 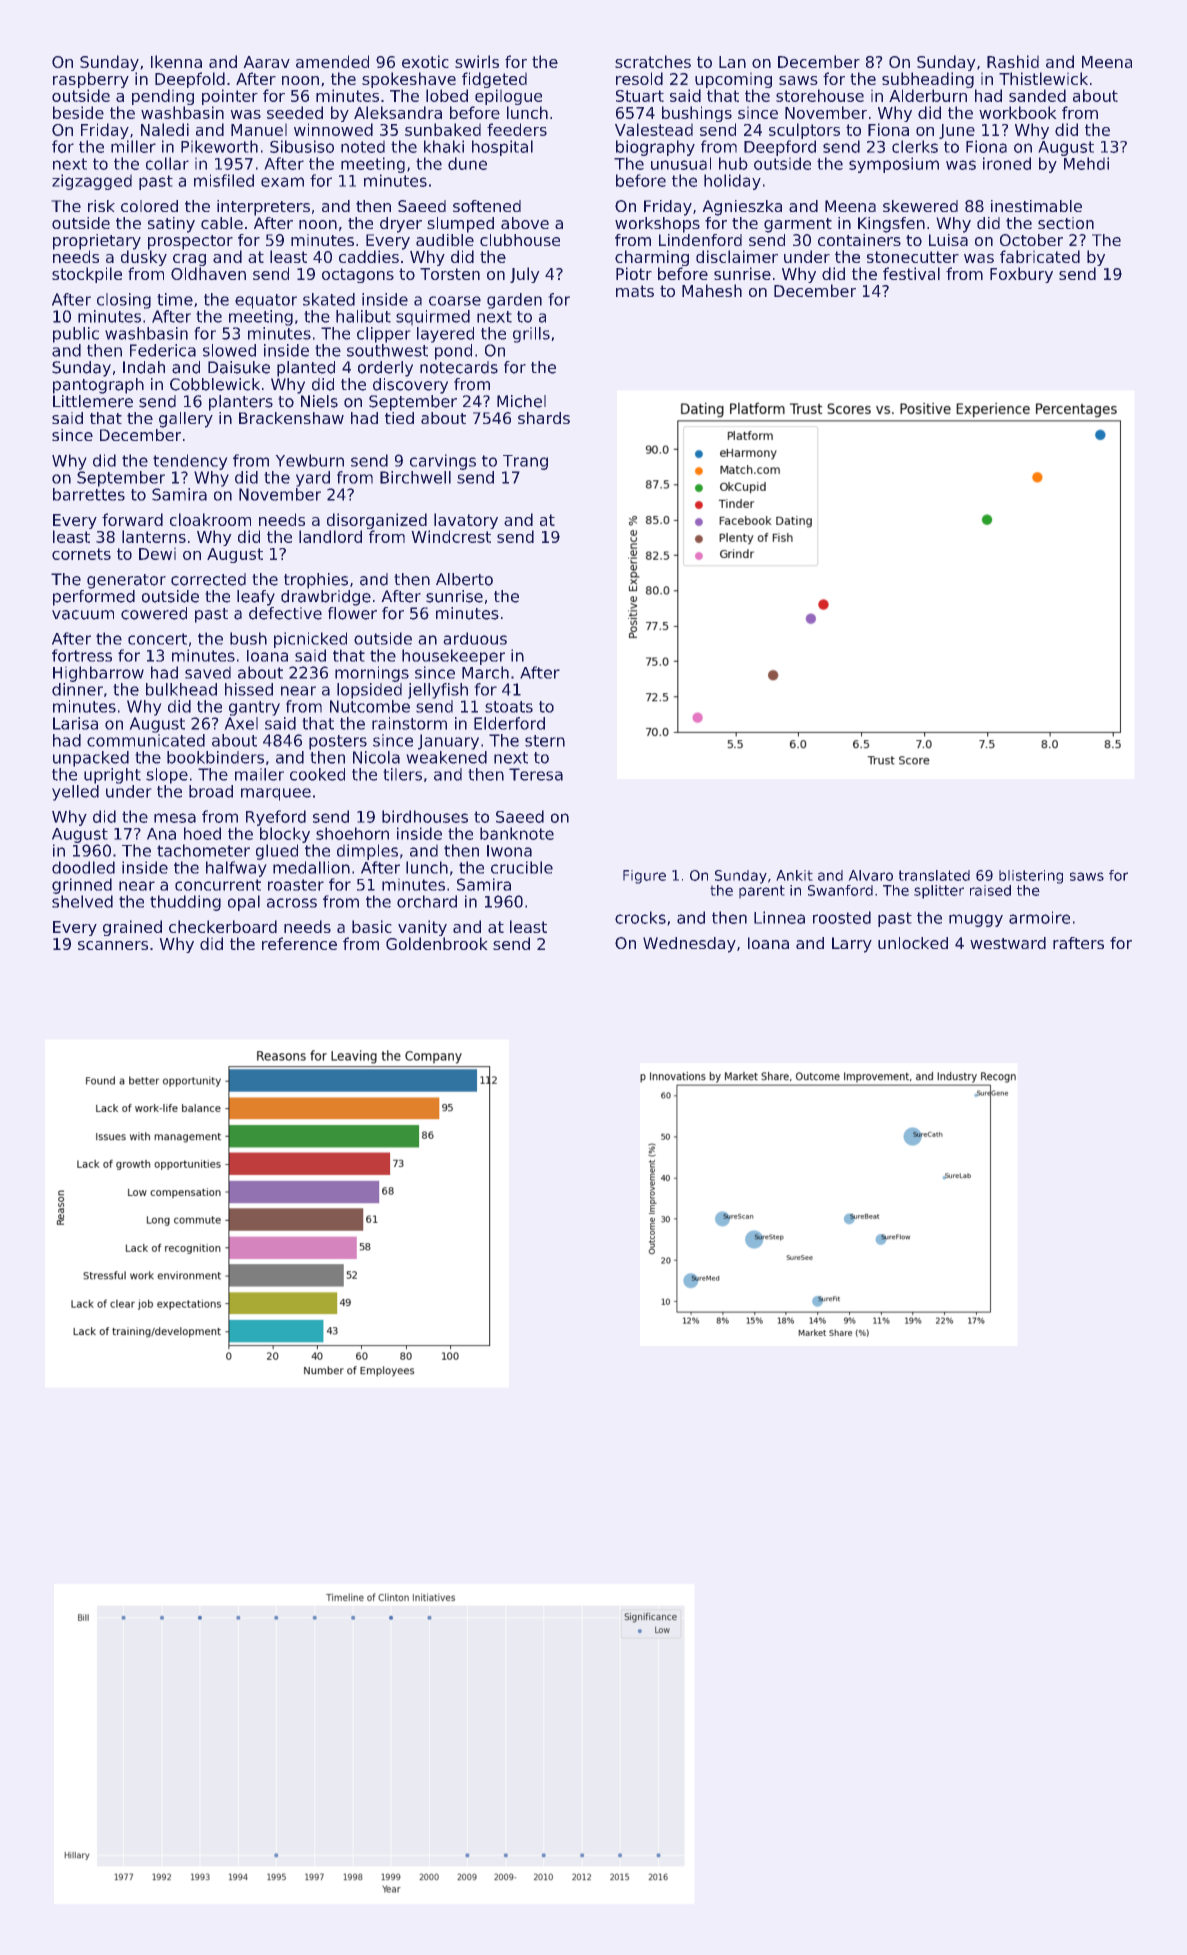 I want to click on fortress, so click(x=82, y=655).
